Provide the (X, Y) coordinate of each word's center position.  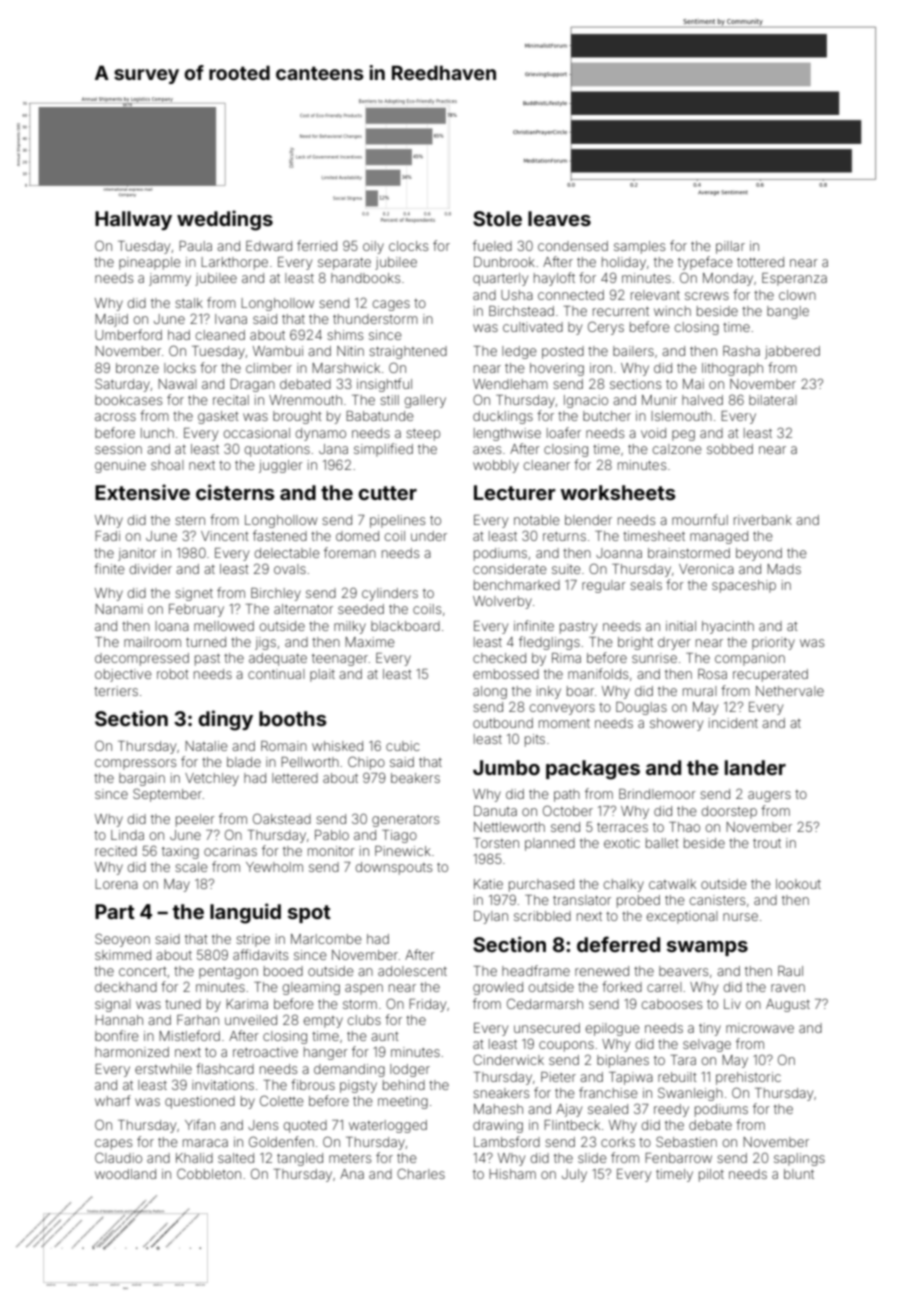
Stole (497, 218)
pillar (730, 247)
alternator (303, 609)
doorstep (729, 812)
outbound (503, 723)
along (490, 692)
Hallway (133, 220)
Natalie (206, 746)
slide (592, 1158)
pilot (711, 1175)
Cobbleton (209, 1173)
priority (773, 643)
